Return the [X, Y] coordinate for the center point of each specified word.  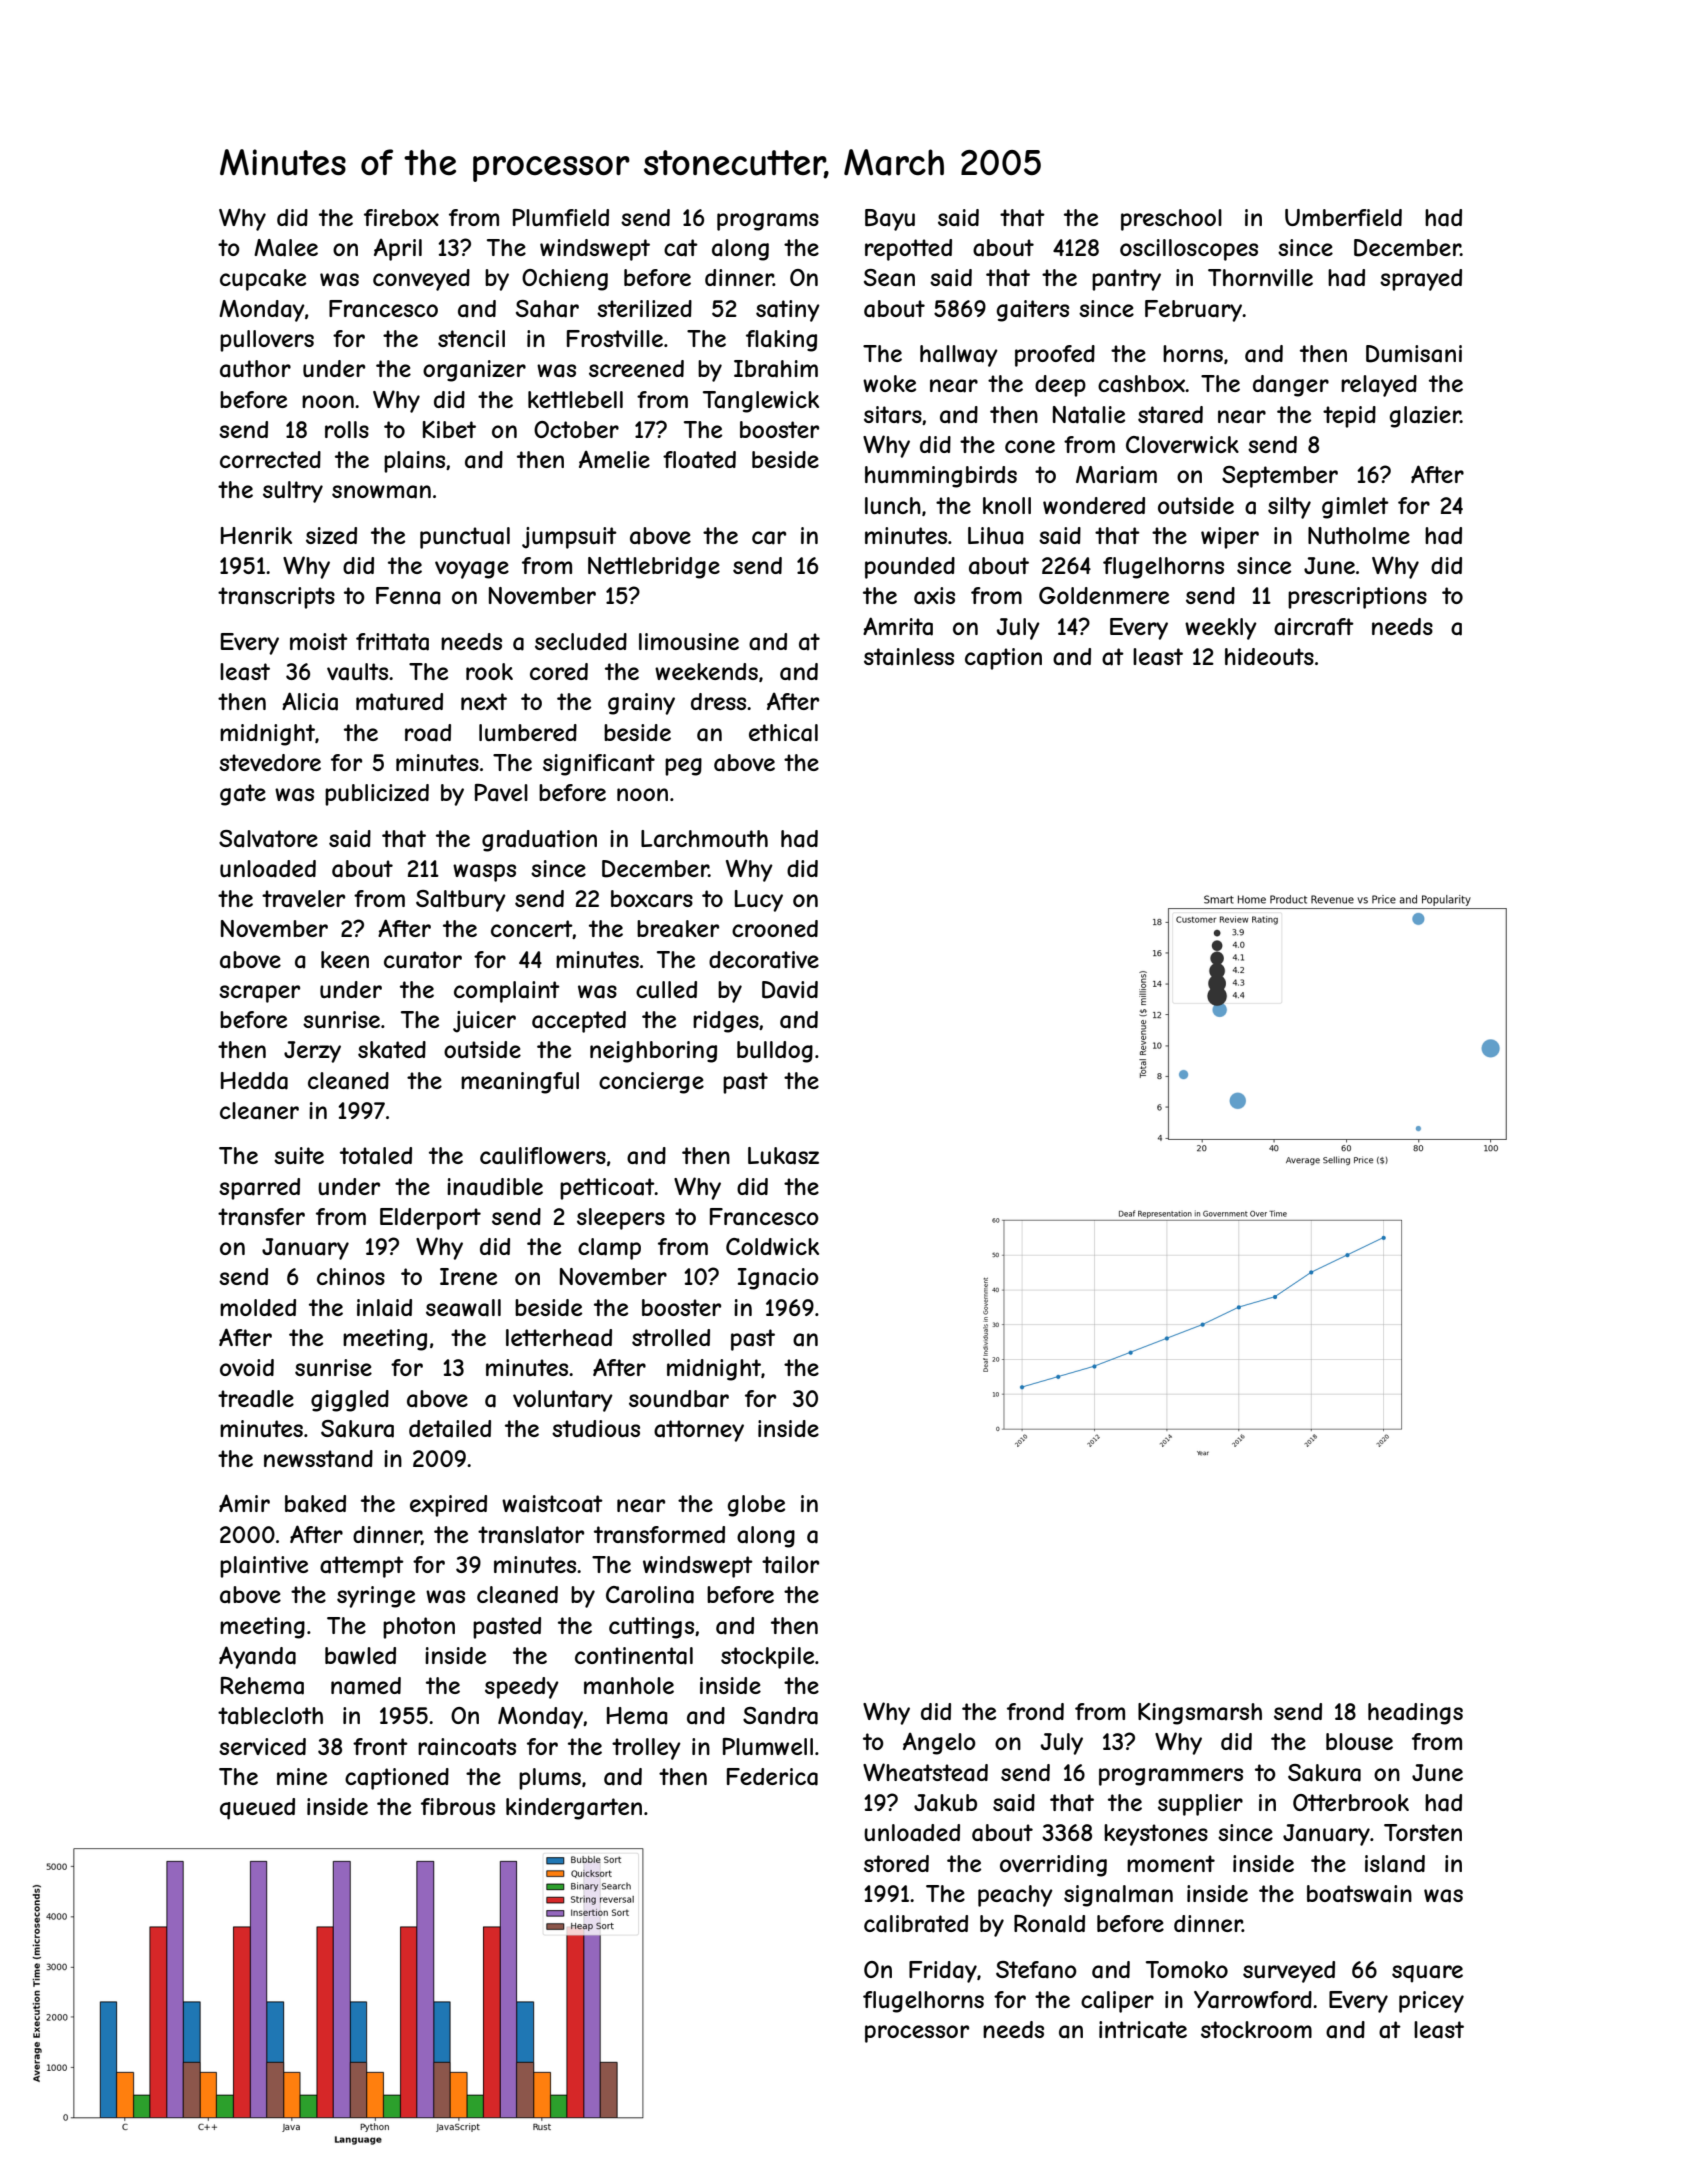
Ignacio [778, 1279]
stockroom [1256, 2029]
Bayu [890, 220]
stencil [471, 338]
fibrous [458, 1806]
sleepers [621, 1219]
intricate [1143, 2030]
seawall [463, 1308]
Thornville [1260, 277]
